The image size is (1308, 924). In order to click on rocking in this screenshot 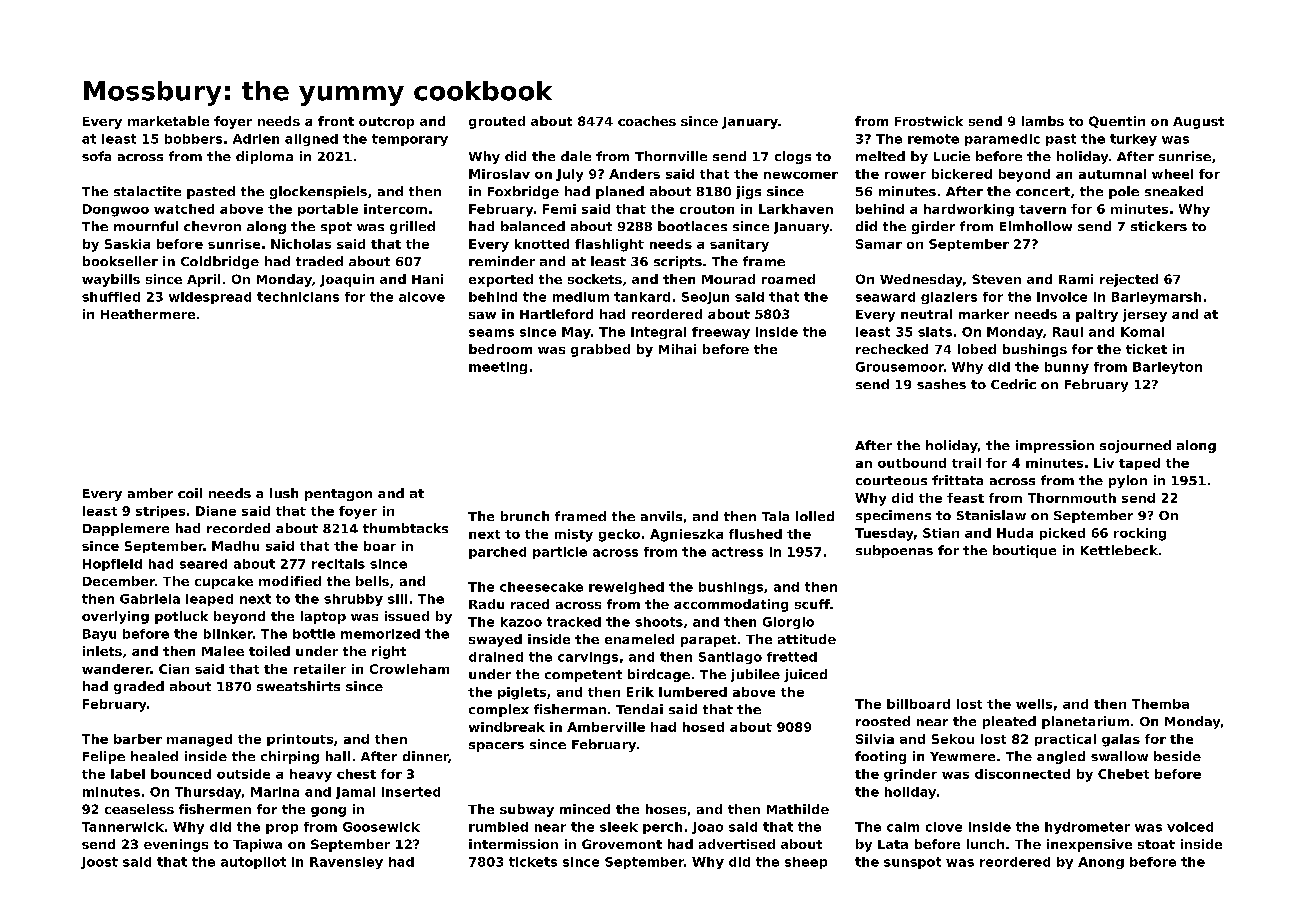, I will do `click(1140, 534)`.
